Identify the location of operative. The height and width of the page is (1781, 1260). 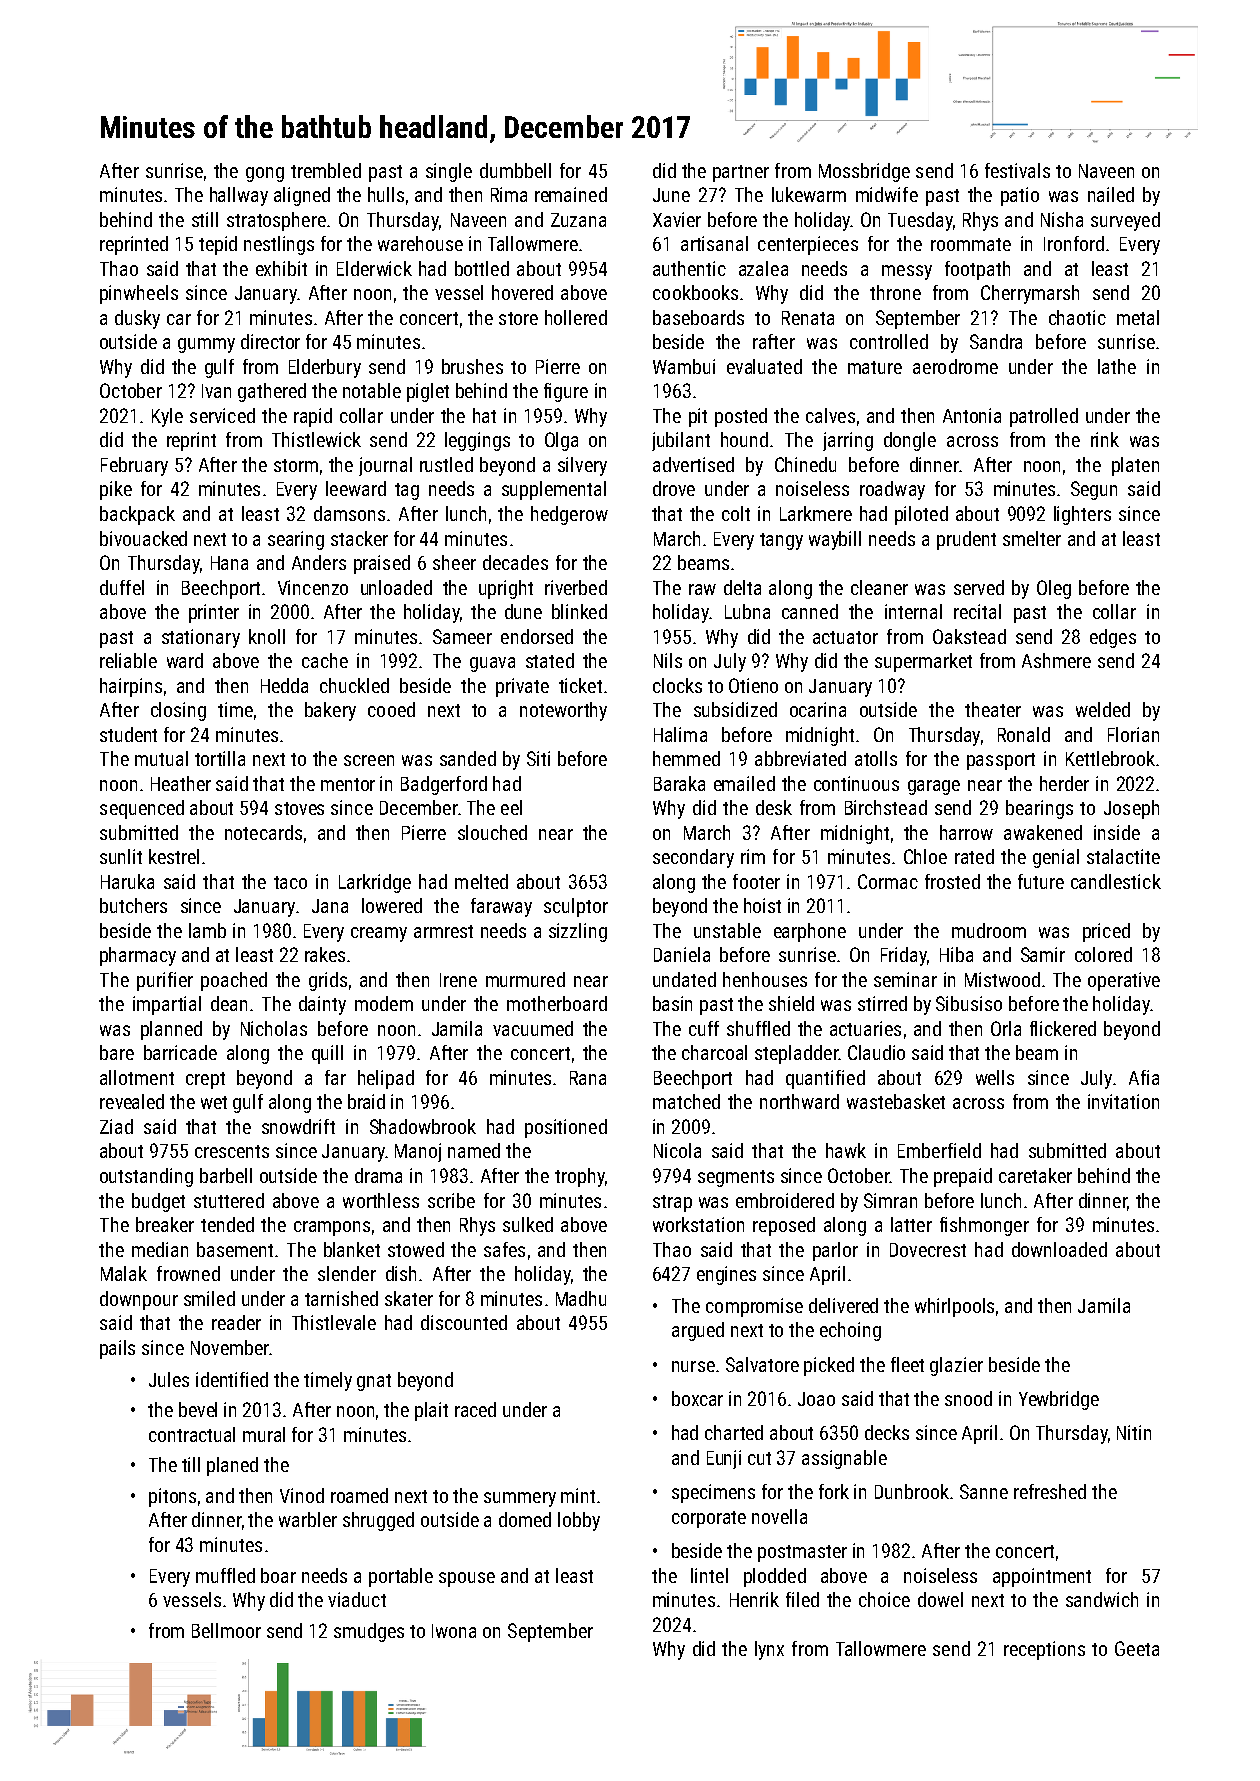
(1124, 981).
